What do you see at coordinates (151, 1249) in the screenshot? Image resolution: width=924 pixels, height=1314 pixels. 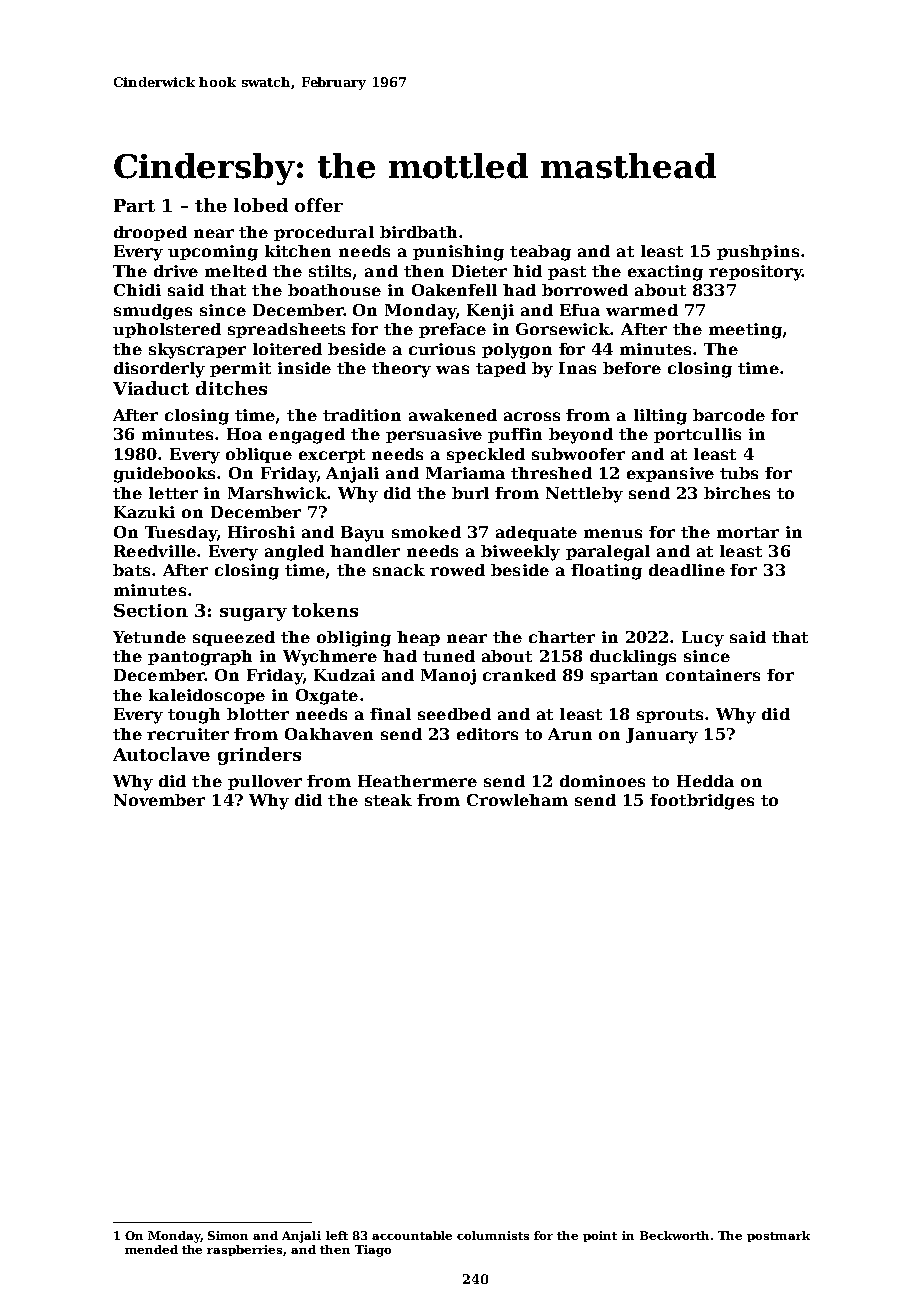 I see `mended` at bounding box center [151, 1249].
